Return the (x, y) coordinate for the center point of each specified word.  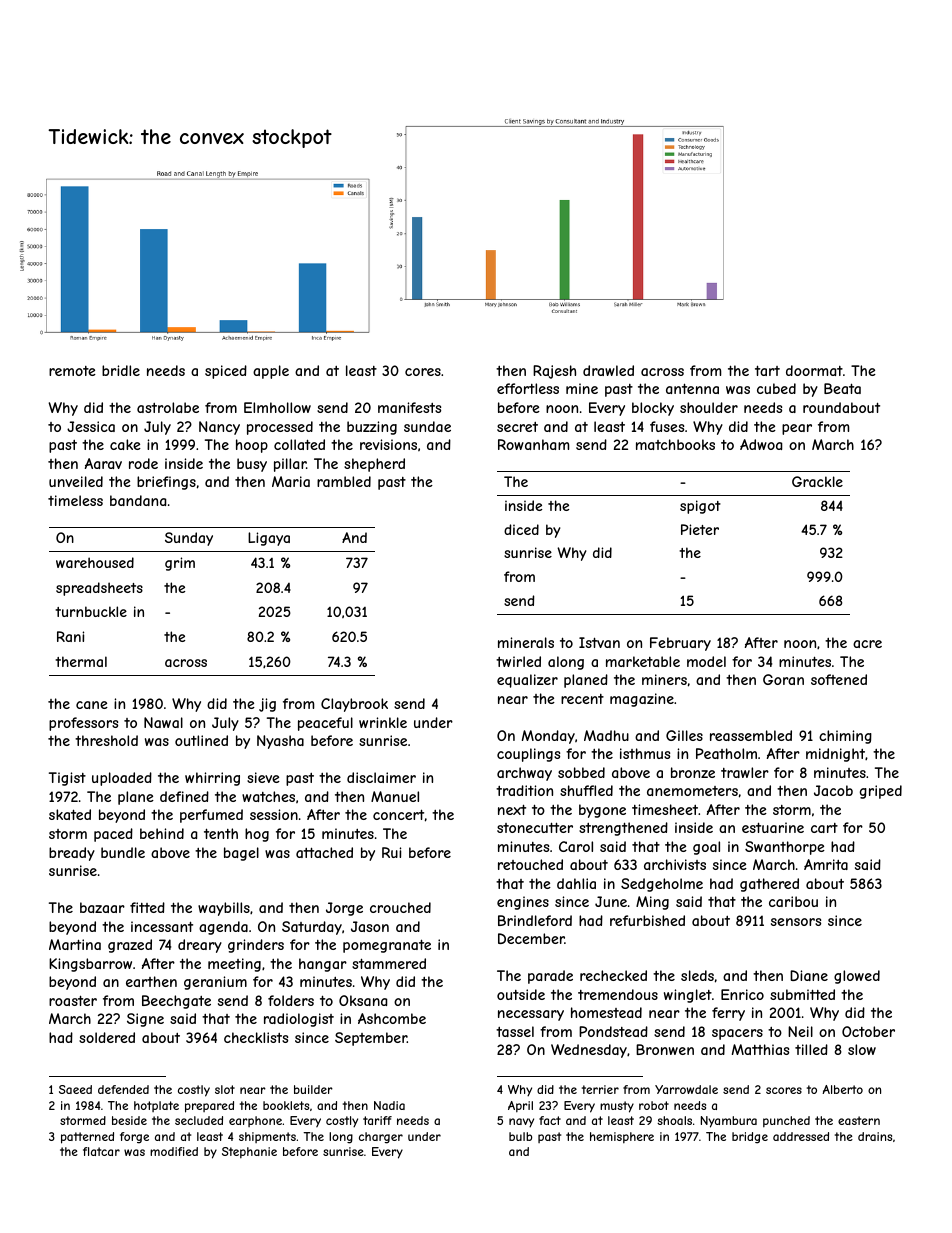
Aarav (103, 463)
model (706, 661)
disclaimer (381, 777)
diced (521, 529)
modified (174, 1151)
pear (797, 429)
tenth (221, 833)
